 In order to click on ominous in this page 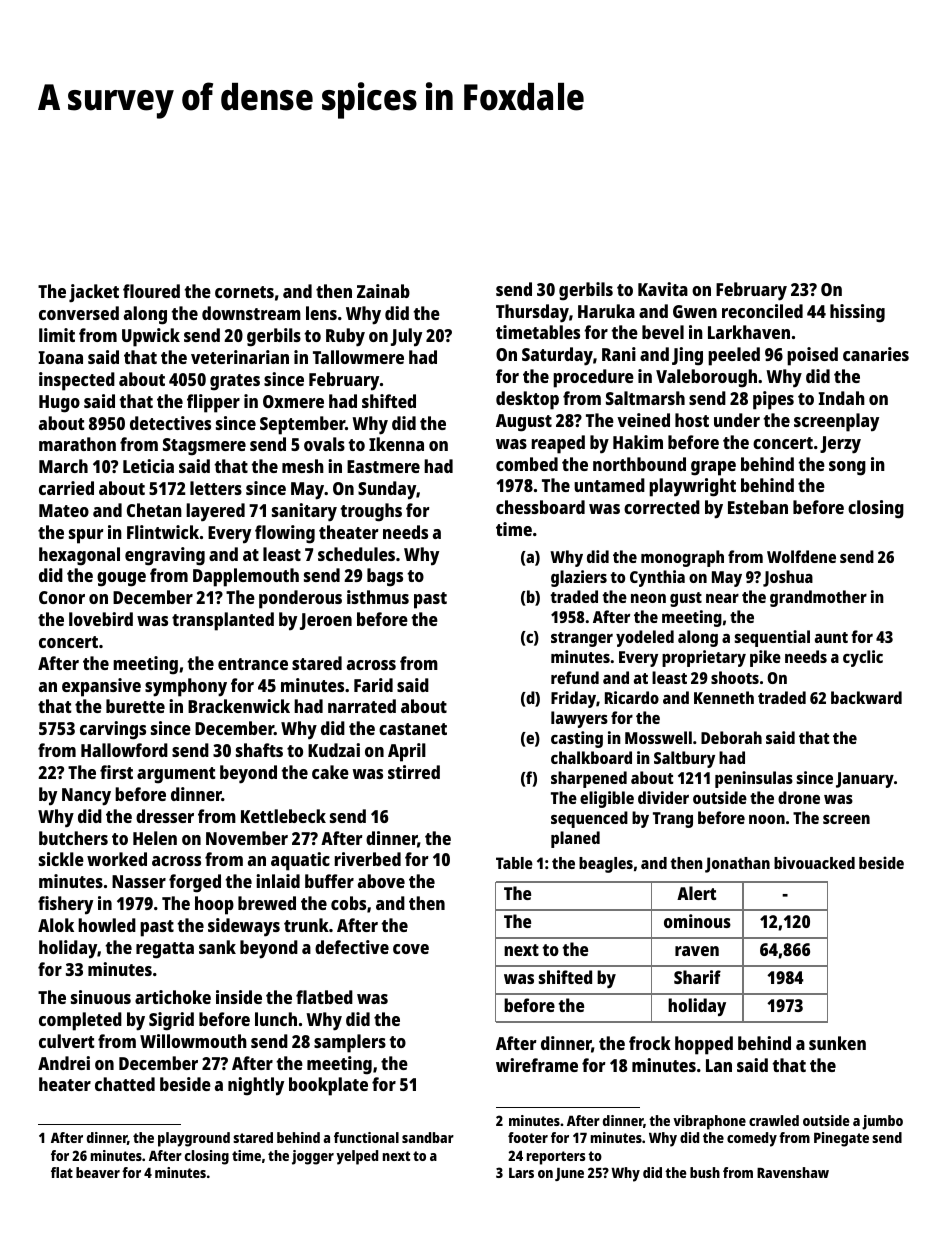, I will do `click(697, 921)`.
